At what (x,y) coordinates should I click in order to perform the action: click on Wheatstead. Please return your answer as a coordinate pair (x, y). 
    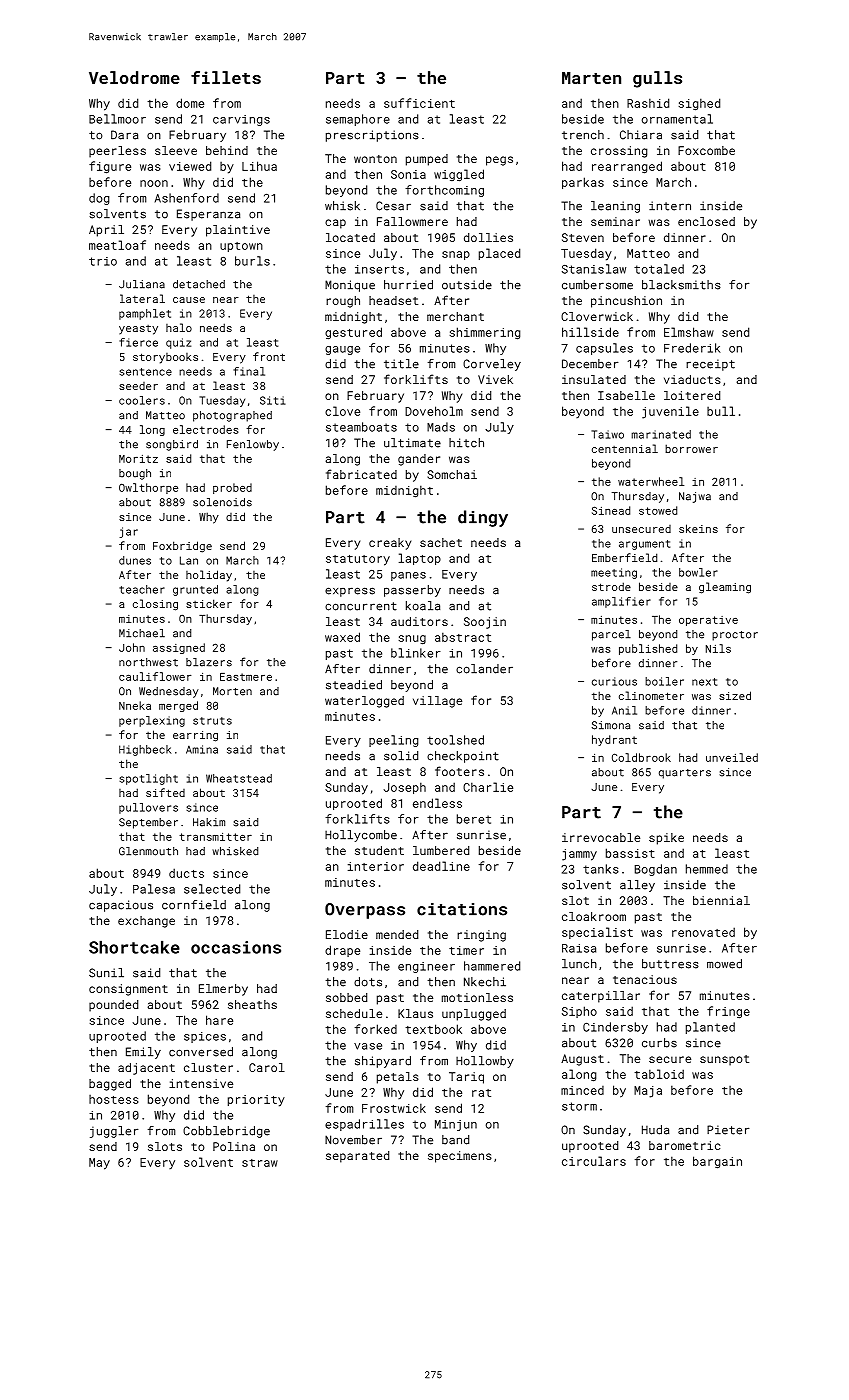
    Looking at the image, I should click on (239, 778).
